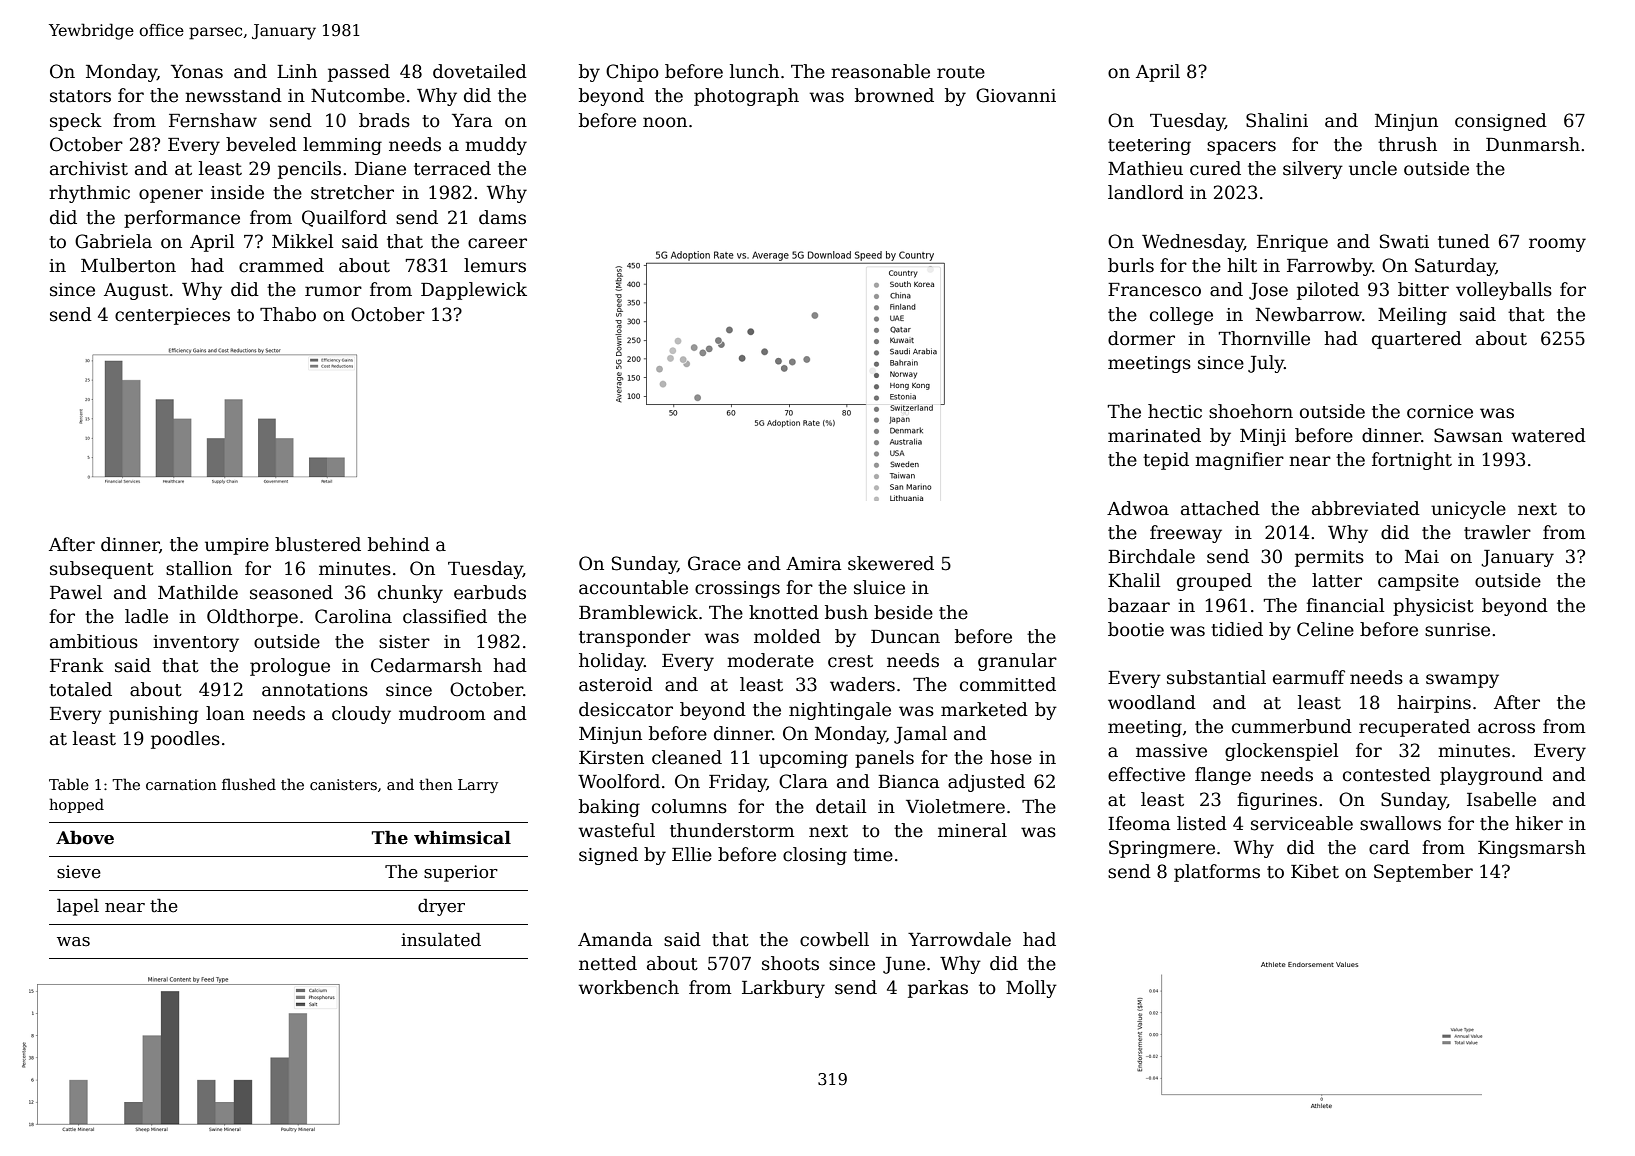 This screenshot has width=1635, height=1156. What do you see at coordinates (1146, 192) in the screenshot?
I see `landlord` at bounding box center [1146, 192].
